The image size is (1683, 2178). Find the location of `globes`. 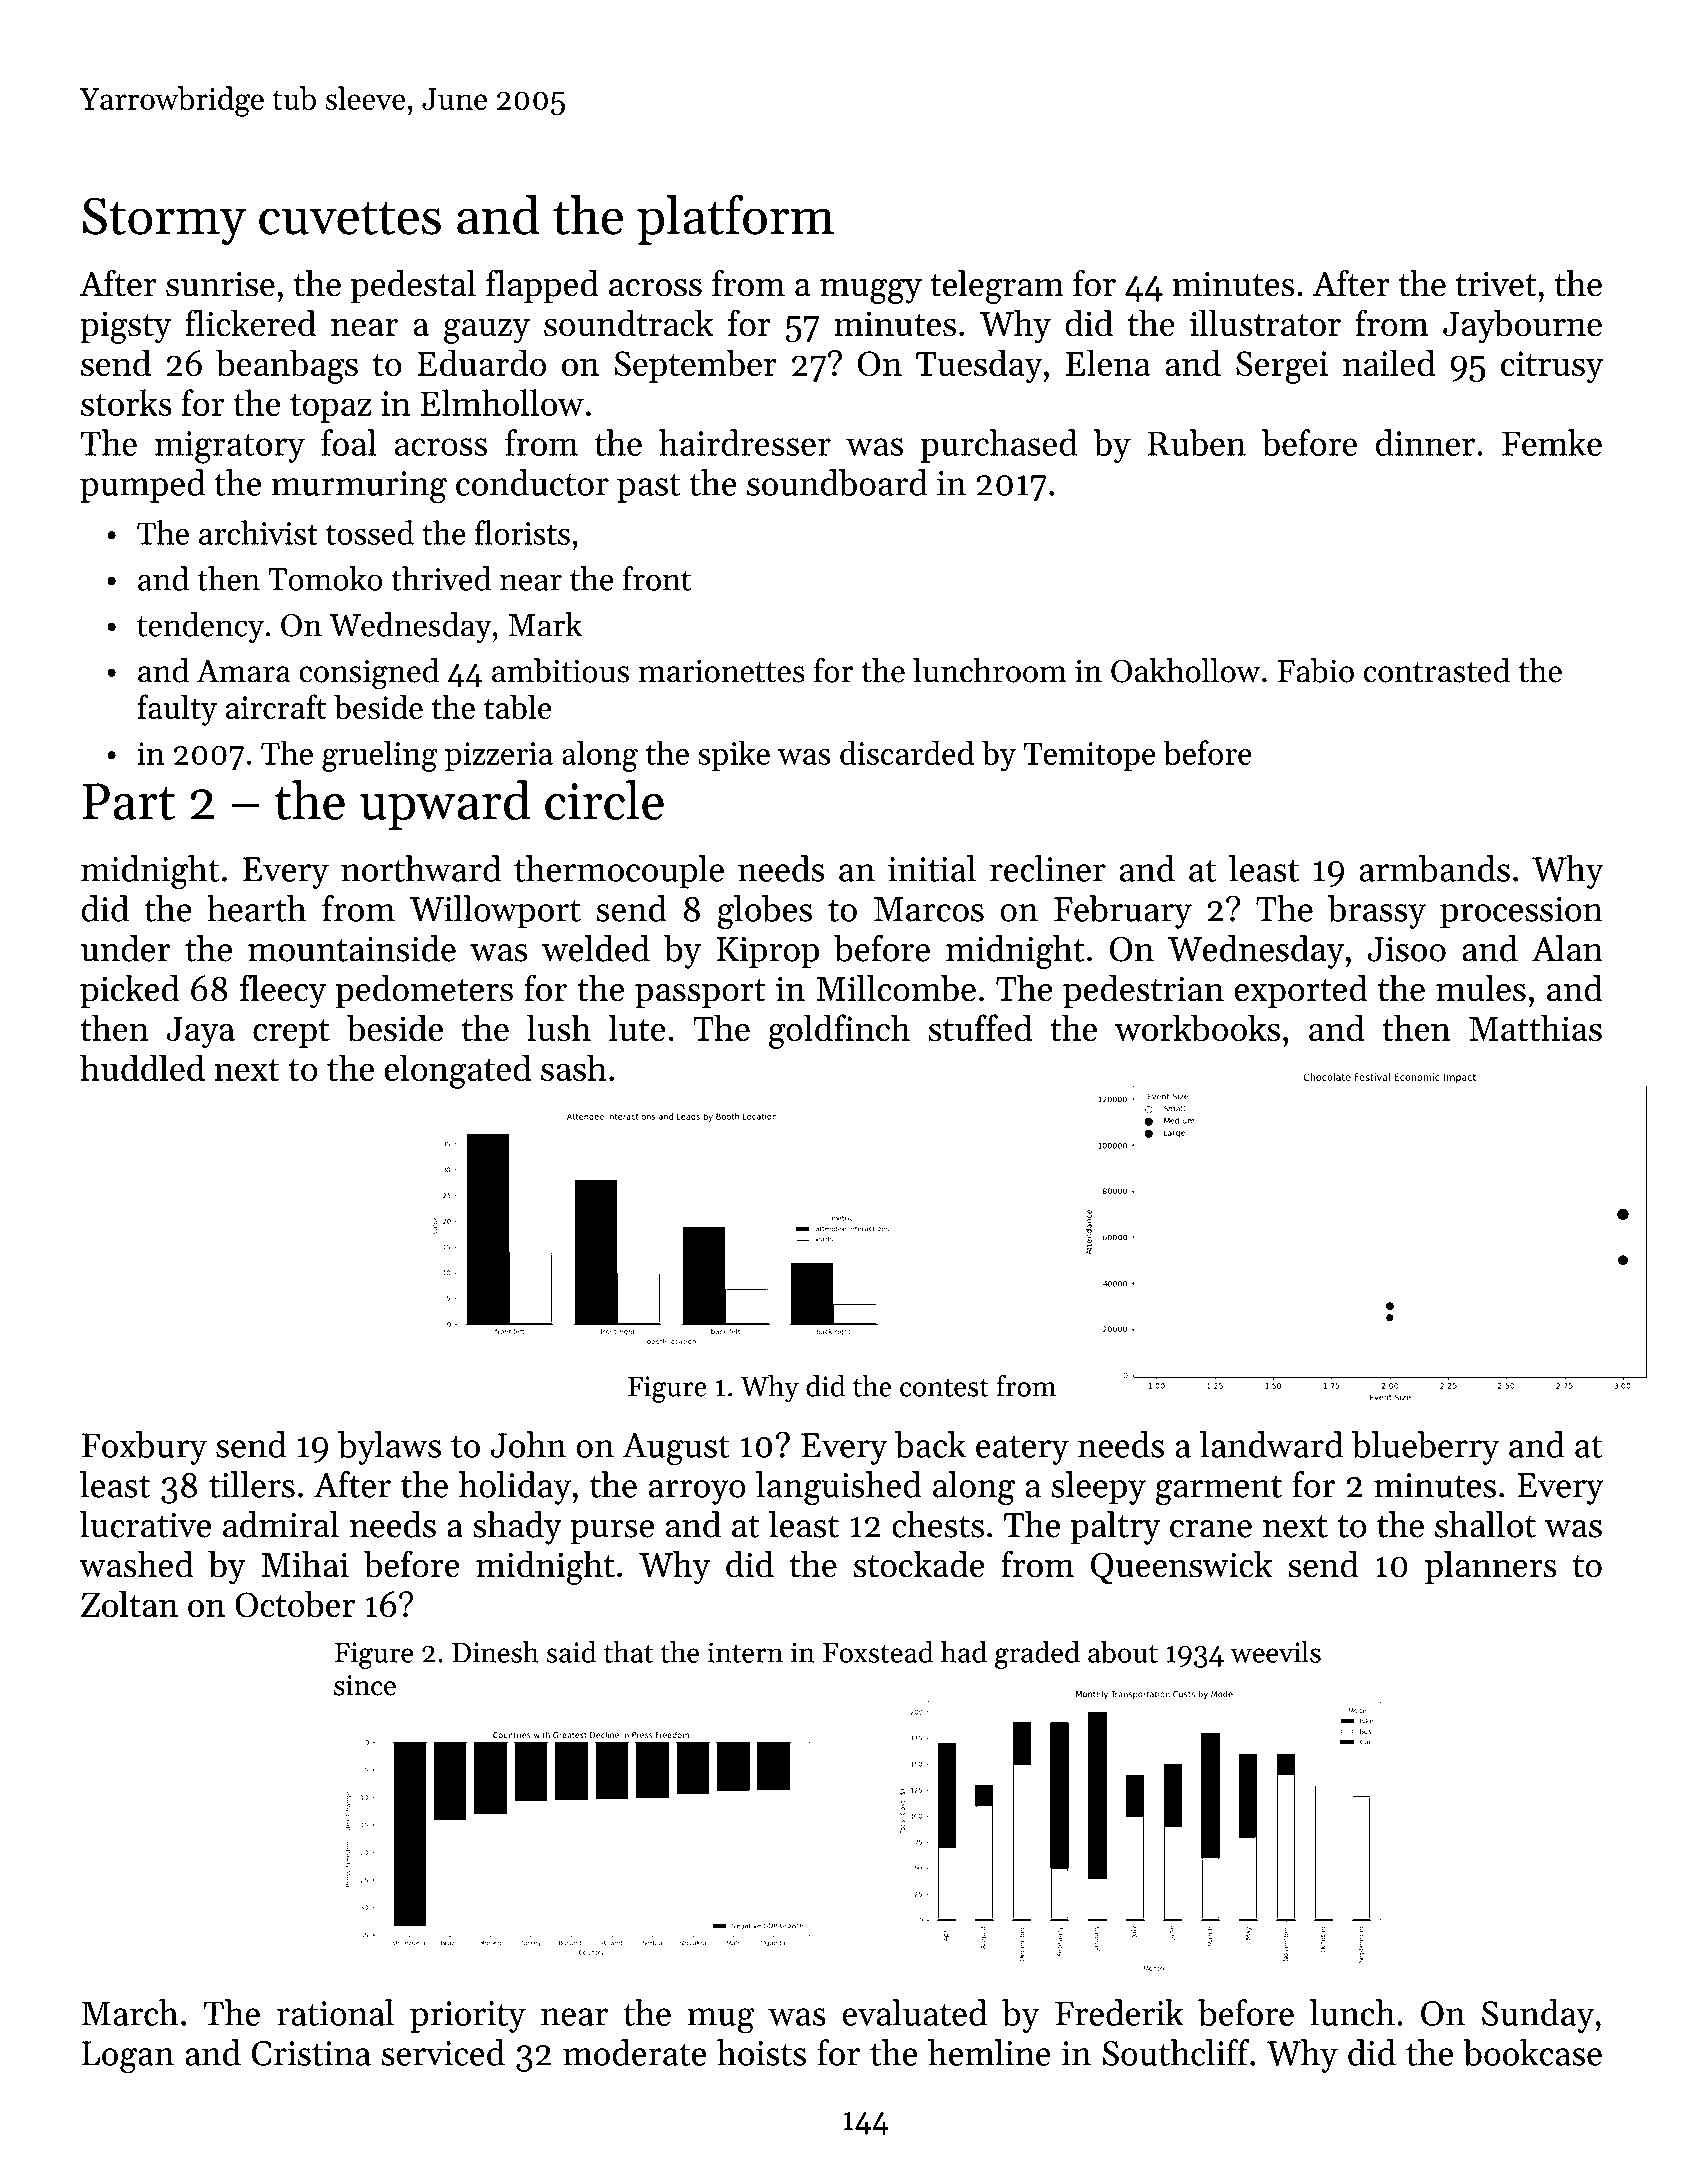

globes is located at coordinates (764, 912).
